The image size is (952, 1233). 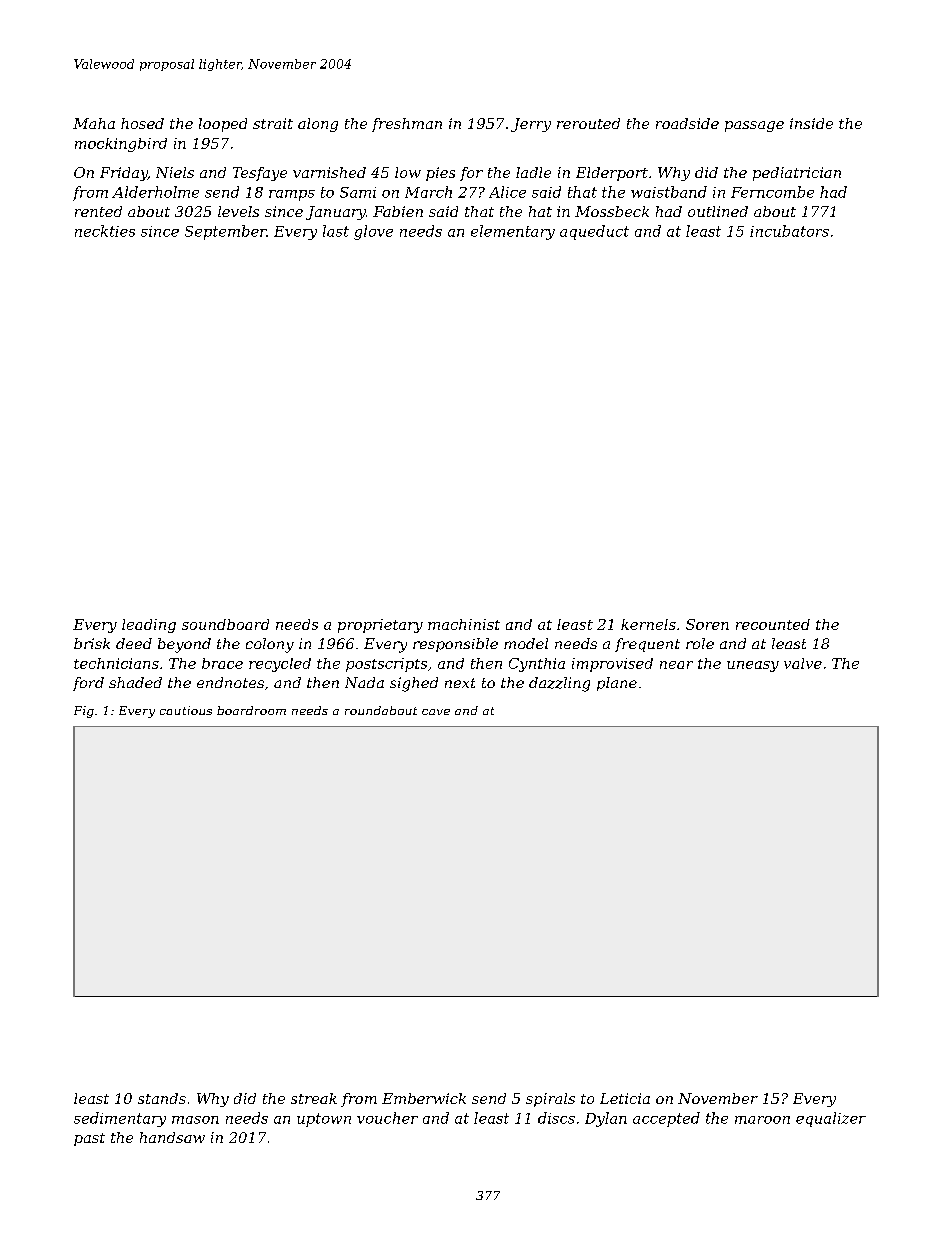 What do you see at coordinates (428, 192) in the image?
I see `March` at bounding box center [428, 192].
